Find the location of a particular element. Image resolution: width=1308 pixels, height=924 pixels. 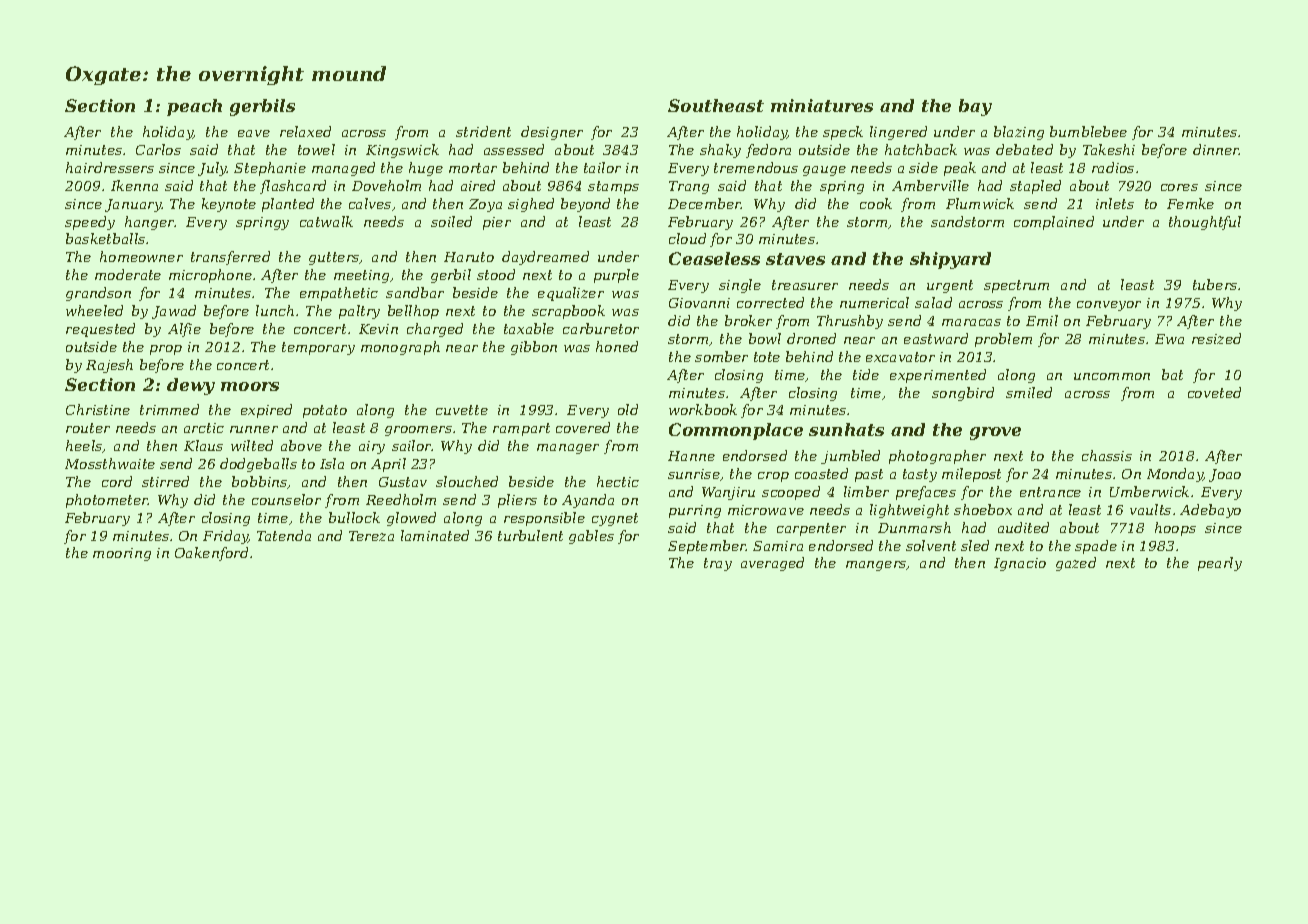

pearly is located at coordinates (1220, 564).
